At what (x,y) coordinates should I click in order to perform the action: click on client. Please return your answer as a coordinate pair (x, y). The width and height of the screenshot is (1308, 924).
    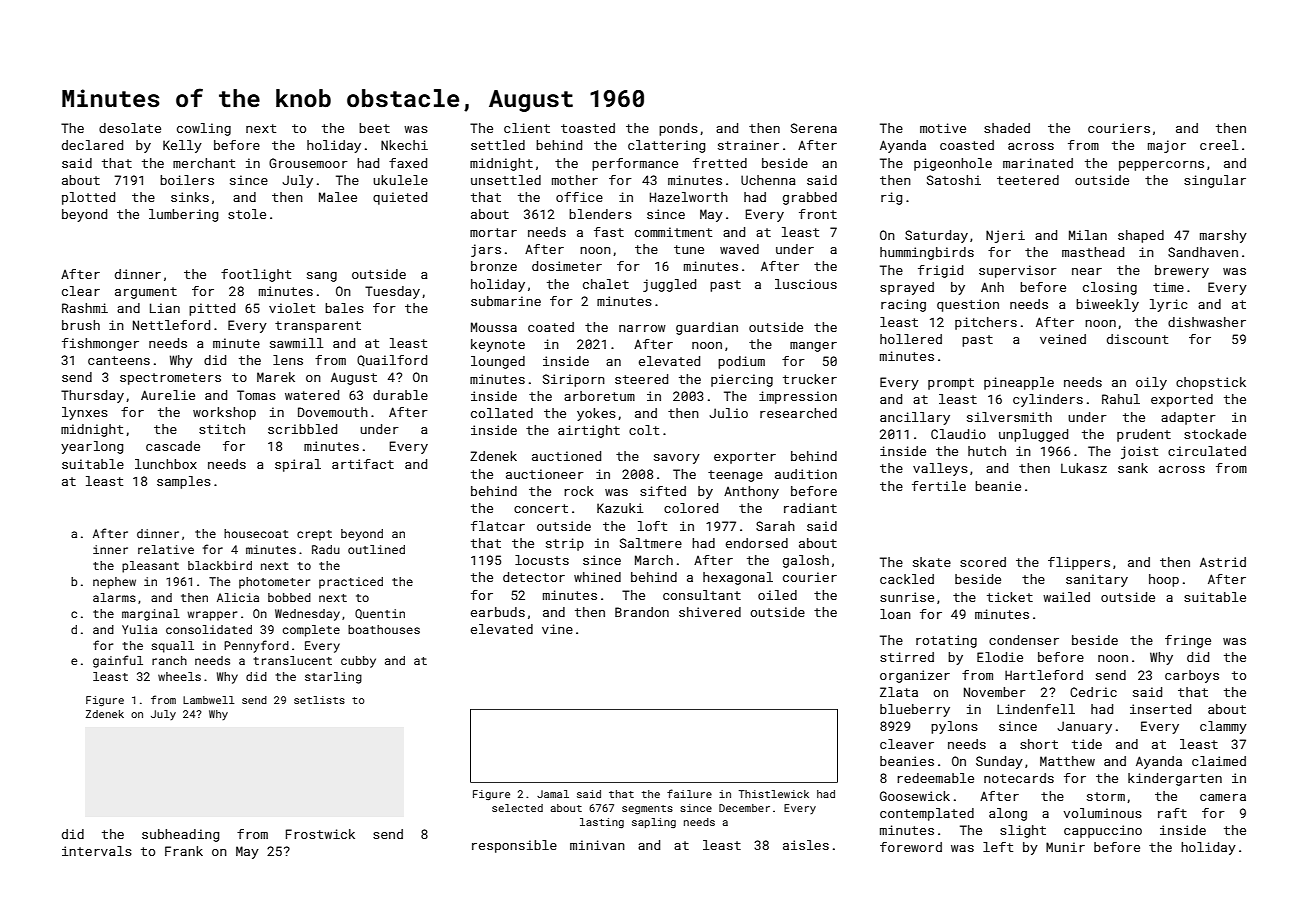
    Looking at the image, I should click on (527, 128).
